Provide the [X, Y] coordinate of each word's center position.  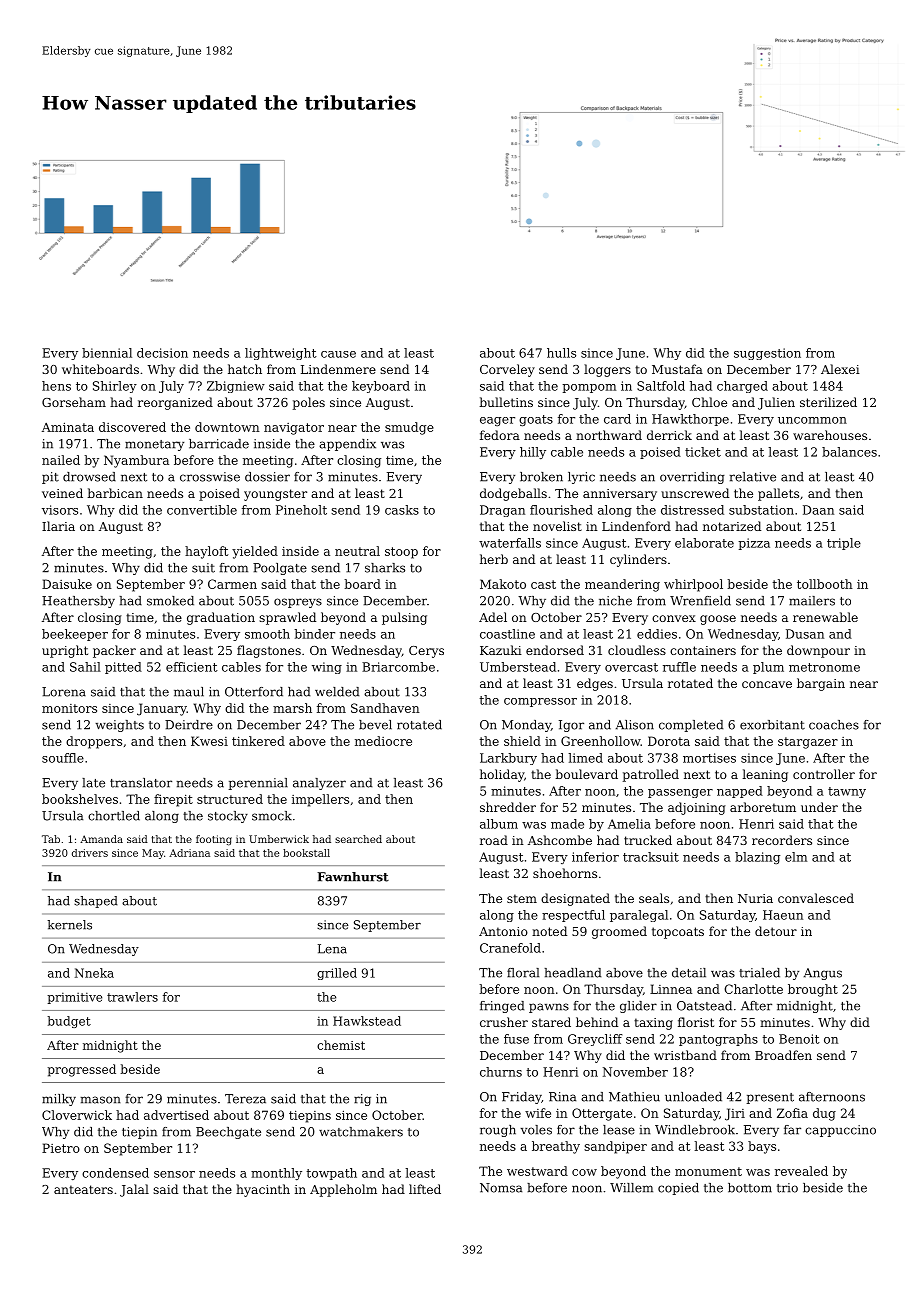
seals [654, 898]
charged [742, 387]
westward [537, 1171]
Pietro [61, 1148]
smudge [409, 428]
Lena [332, 949]
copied [678, 1189]
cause [338, 354]
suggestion [767, 354]
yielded [255, 552]
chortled [114, 816]
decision [162, 353]
